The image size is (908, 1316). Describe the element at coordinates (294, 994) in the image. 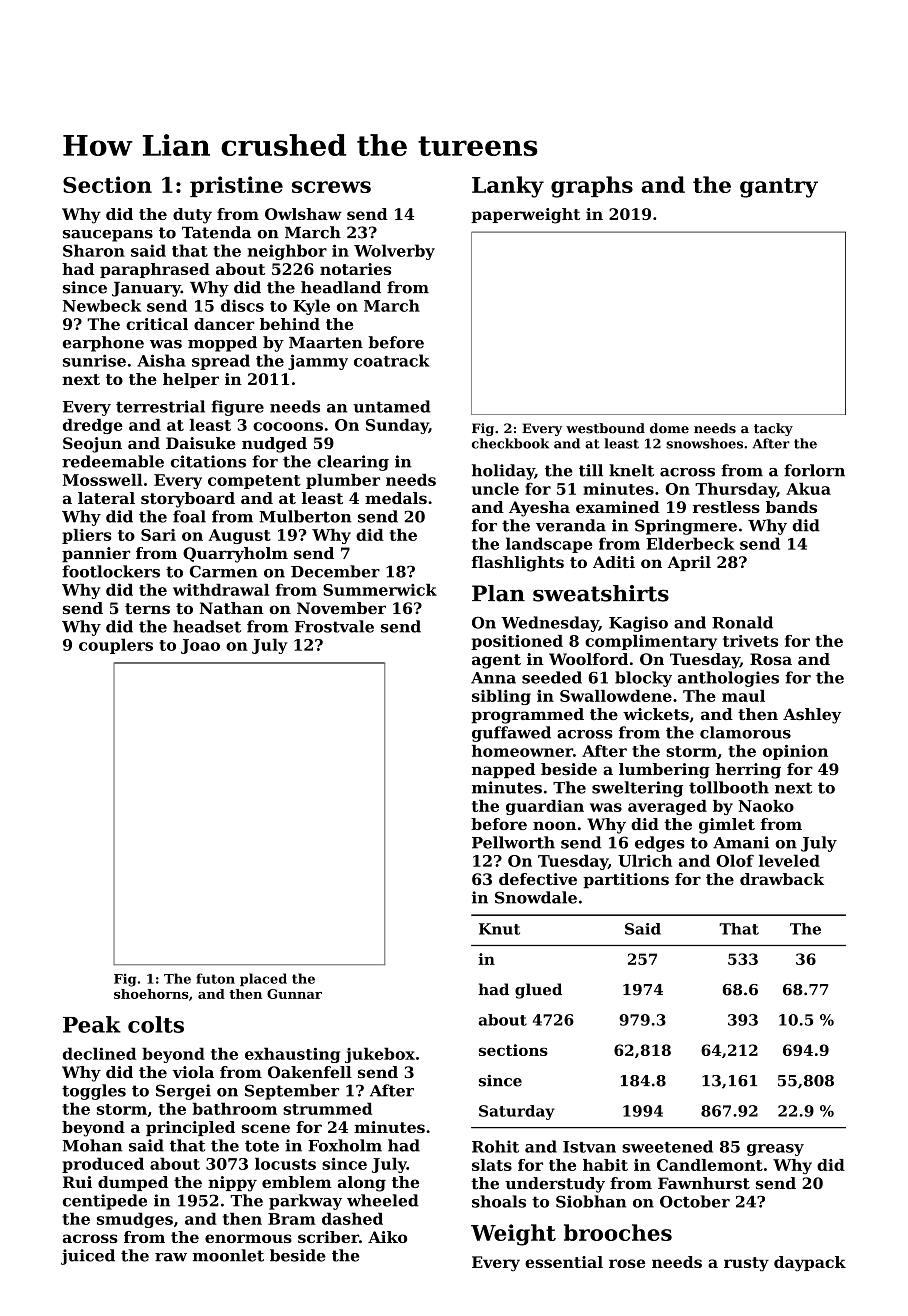

I see `Gunnar` at that location.
